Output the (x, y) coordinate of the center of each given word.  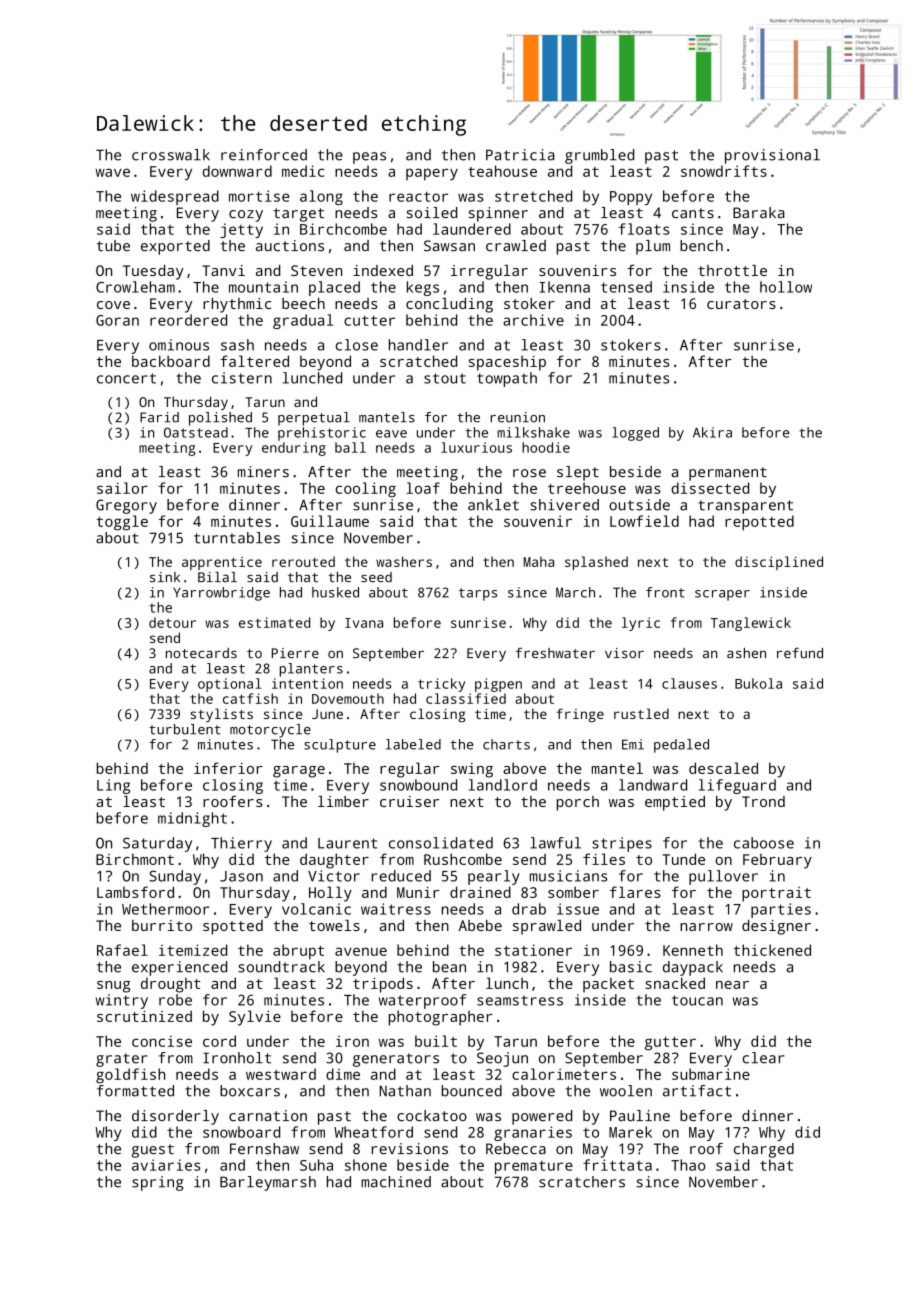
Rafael (122, 950)
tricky (441, 685)
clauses (689, 683)
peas (369, 158)
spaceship (507, 363)
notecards (201, 653)
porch (578, 803)
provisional (772, 156)
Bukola (758, 683)
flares (635, 892)
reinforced (264, 155)
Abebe (480, 925)
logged (635, 434)
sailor (122, 488)
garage (299, 772)
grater (121, 1060)
